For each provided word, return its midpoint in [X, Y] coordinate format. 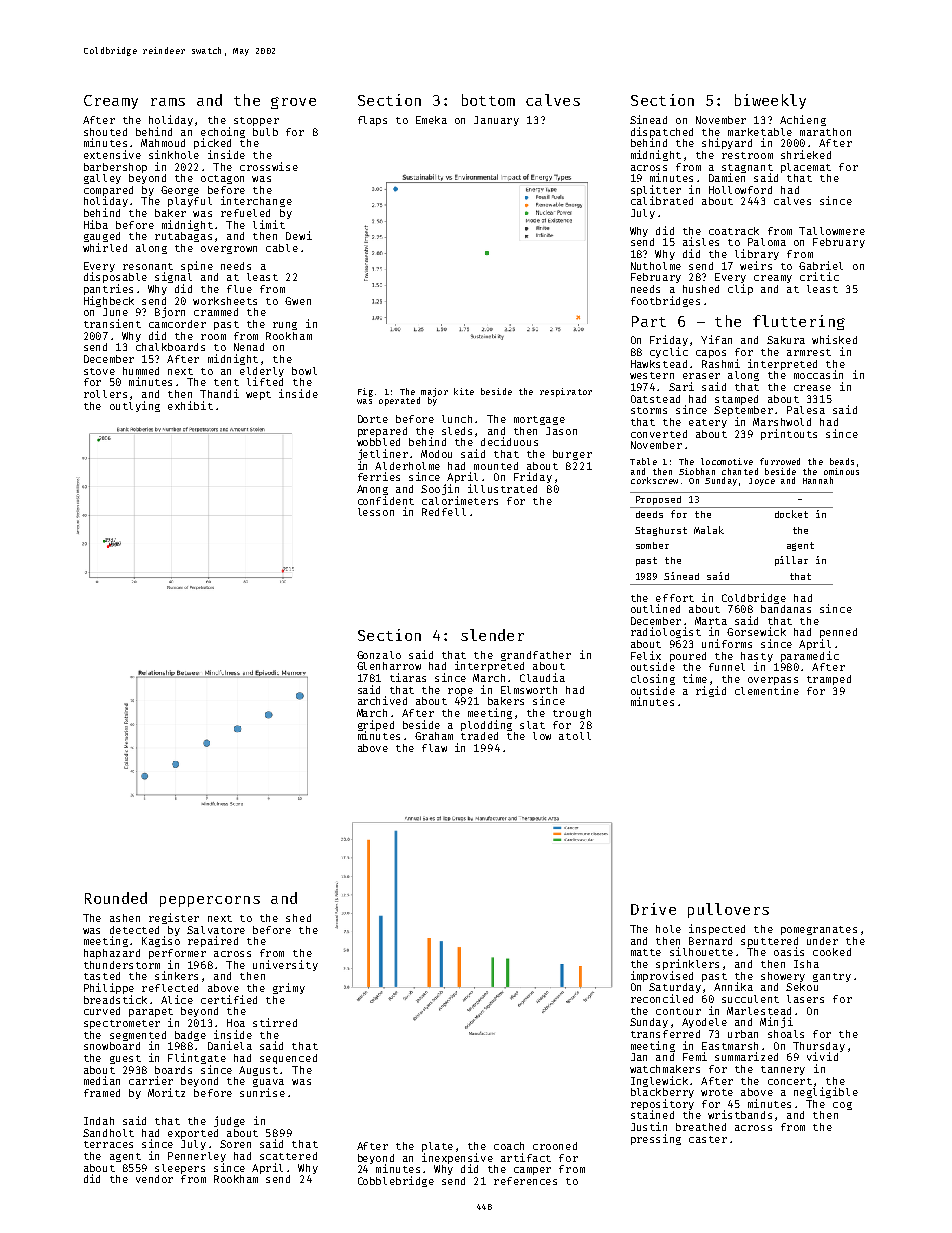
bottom [488, 100]
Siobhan [697, 471]
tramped [829, 680]
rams [168, 102]
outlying [135, 406]
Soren [235, 1144]
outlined [655, 608]
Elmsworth [529, 690]
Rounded [116, 898]
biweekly [770, 101]
